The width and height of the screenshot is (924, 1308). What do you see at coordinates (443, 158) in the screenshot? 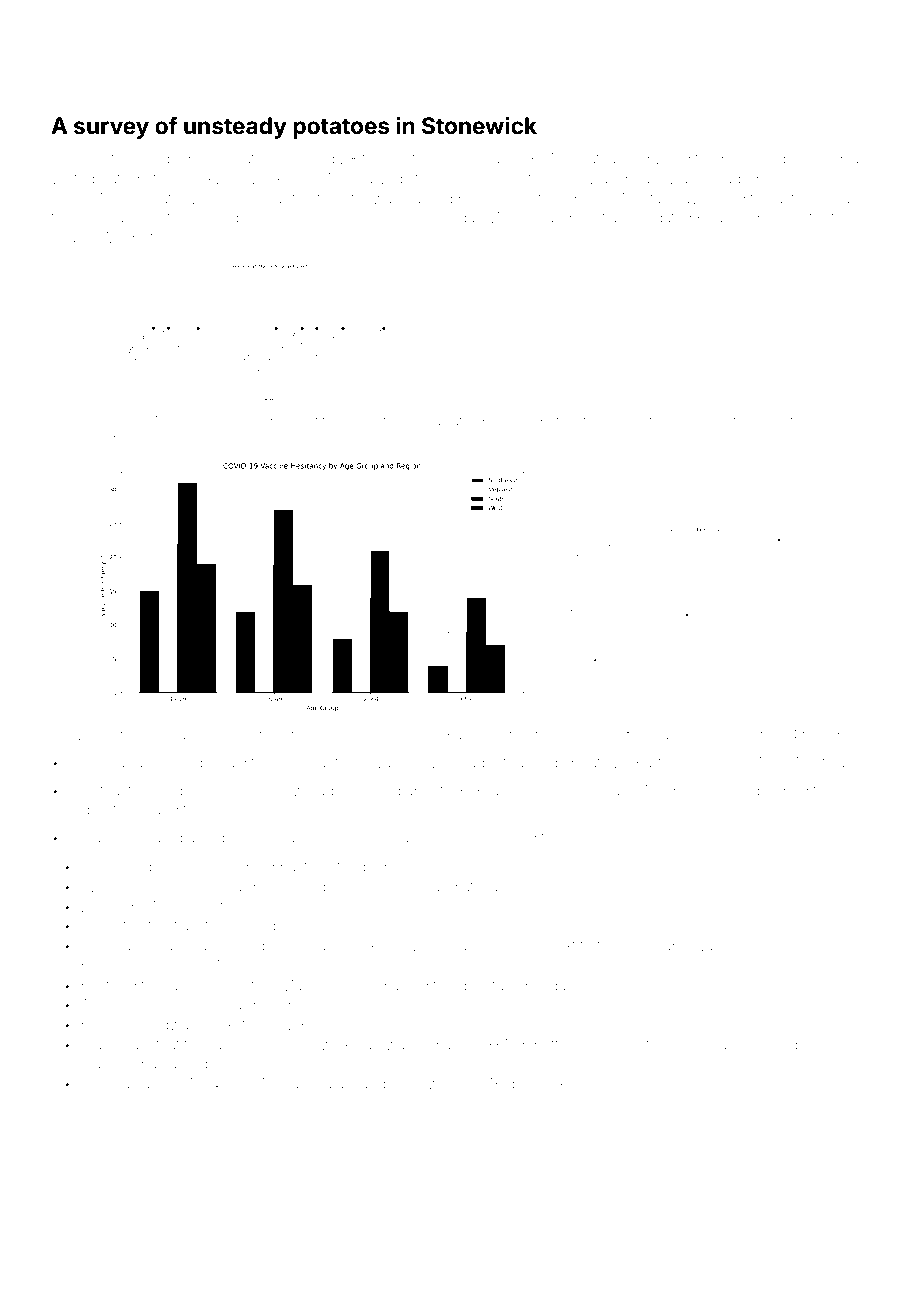
I see `Olof` at bounding box center [443, 158].
